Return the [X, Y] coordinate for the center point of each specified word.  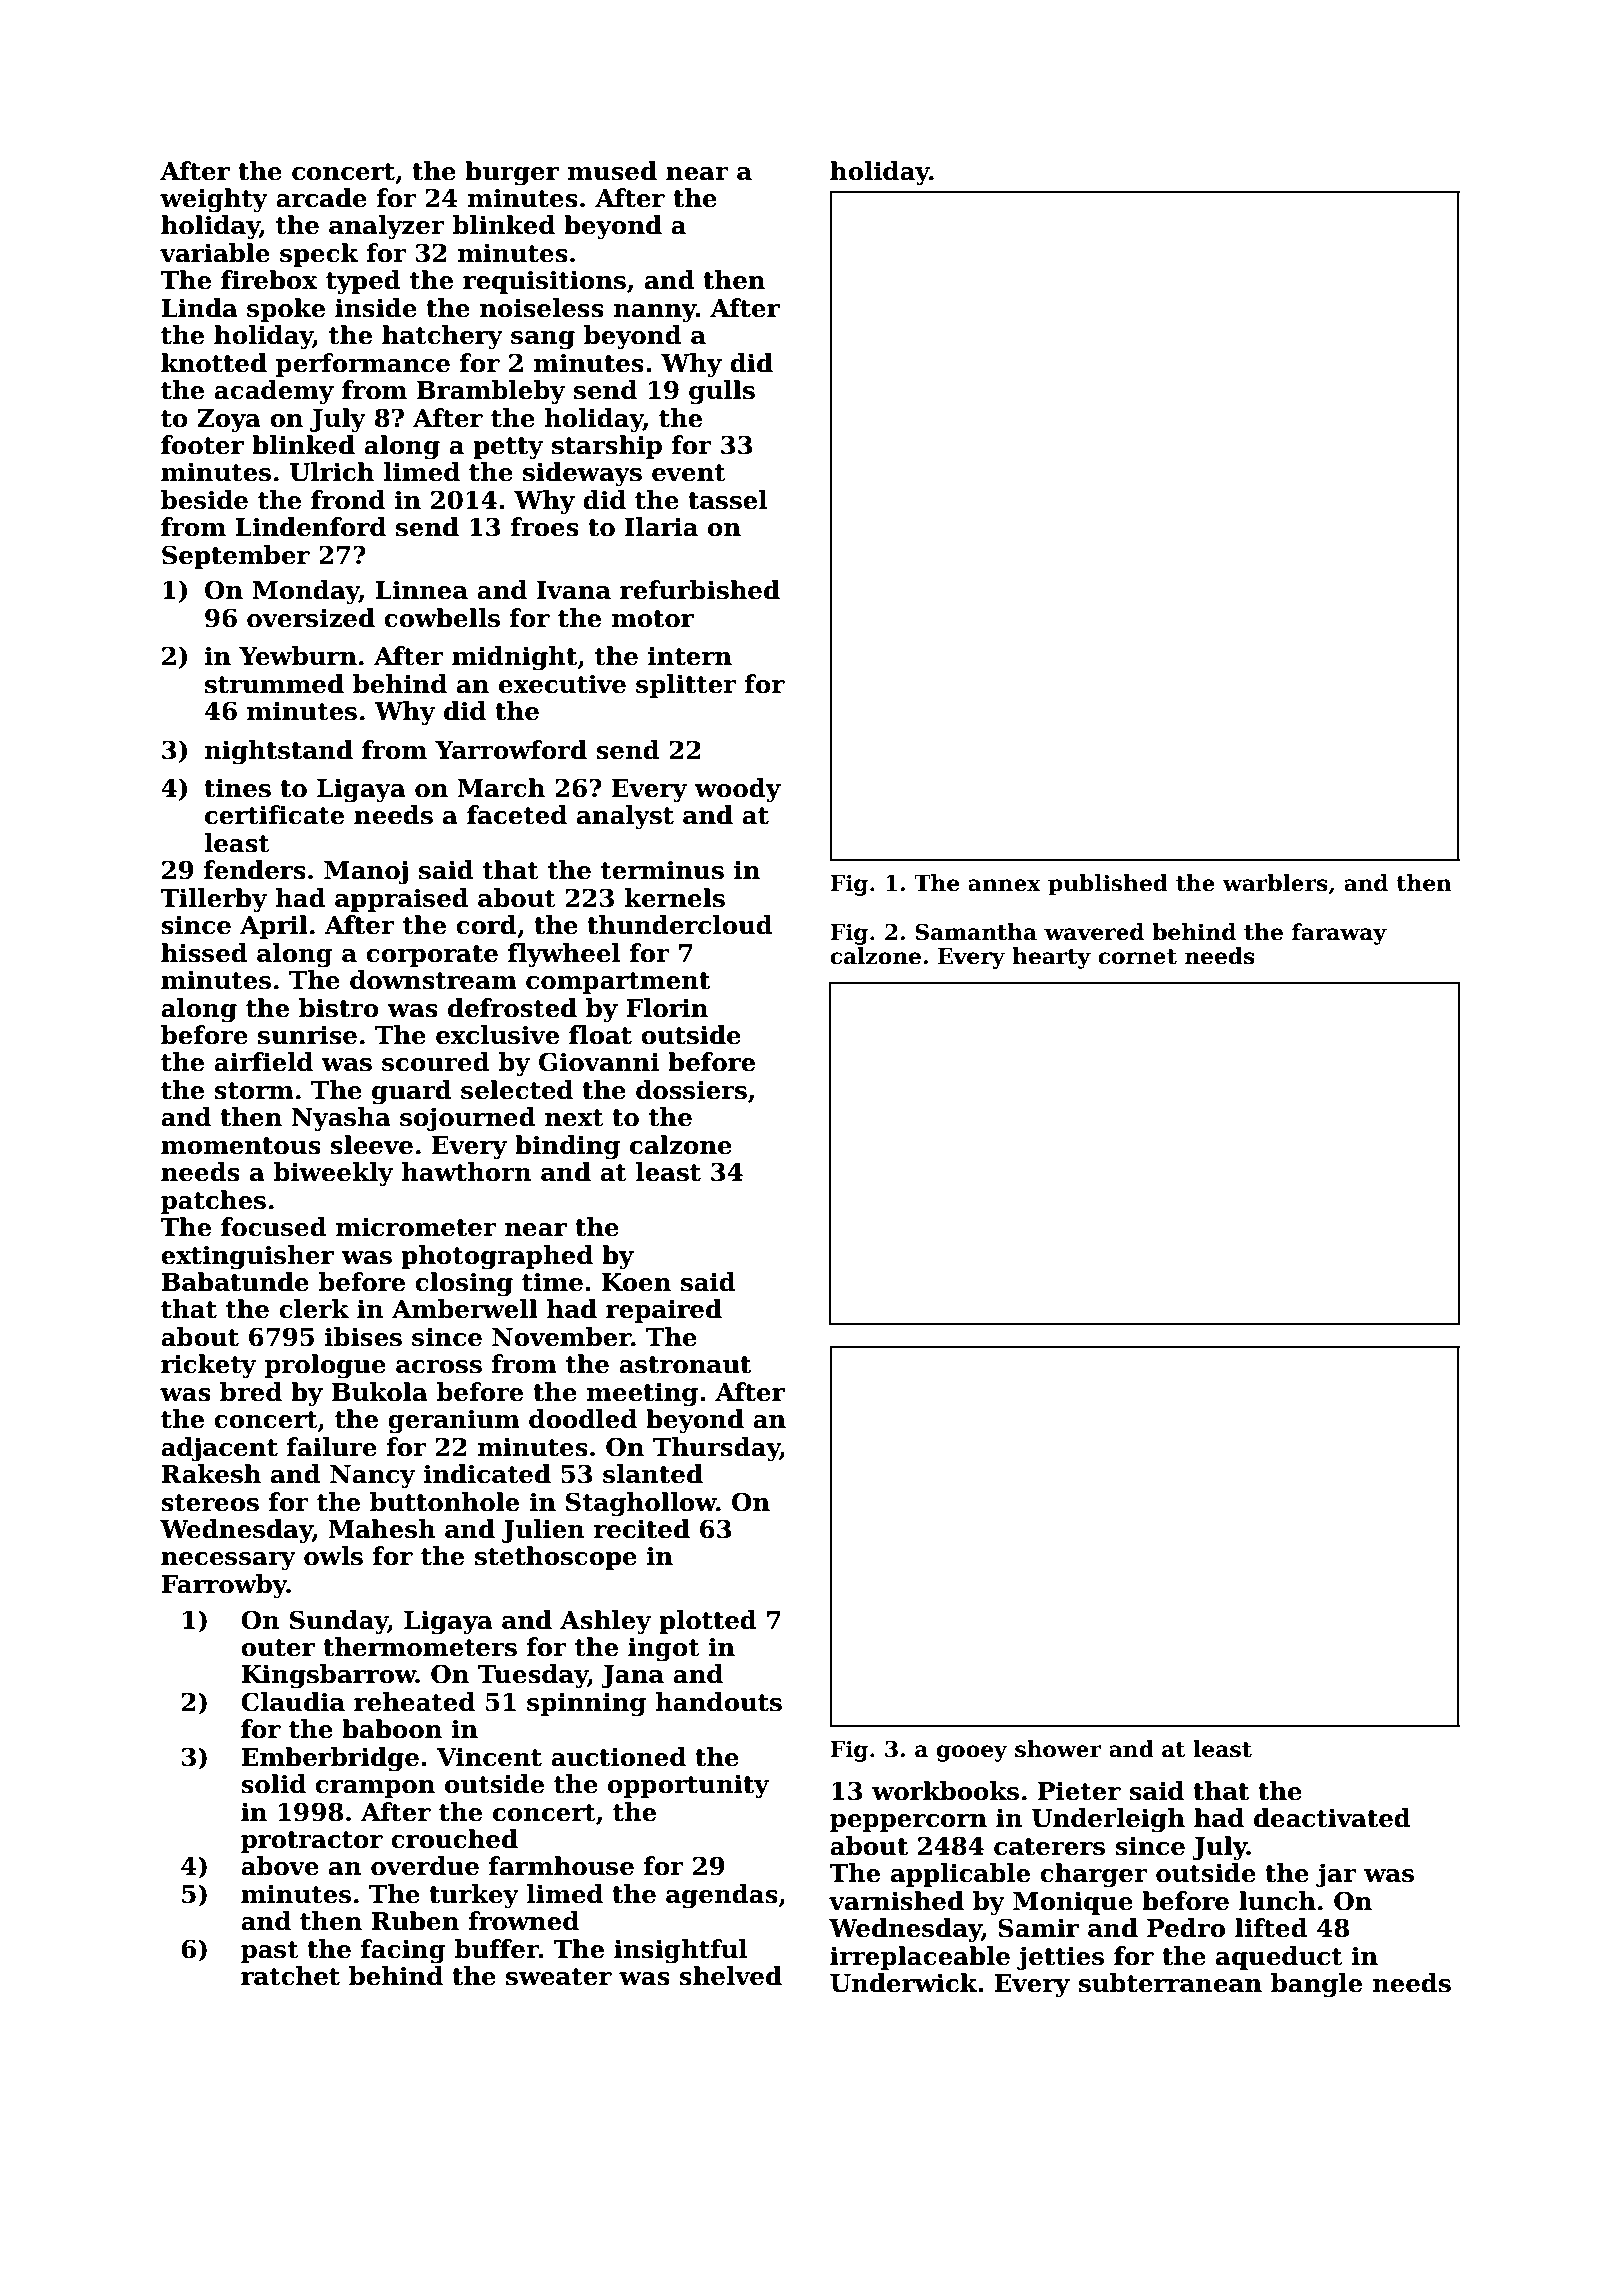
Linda [199, 308]
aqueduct [1279, 1958]
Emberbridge [330, 1759]
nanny [655, 313]
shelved [730, 1976]
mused [612, 171]
